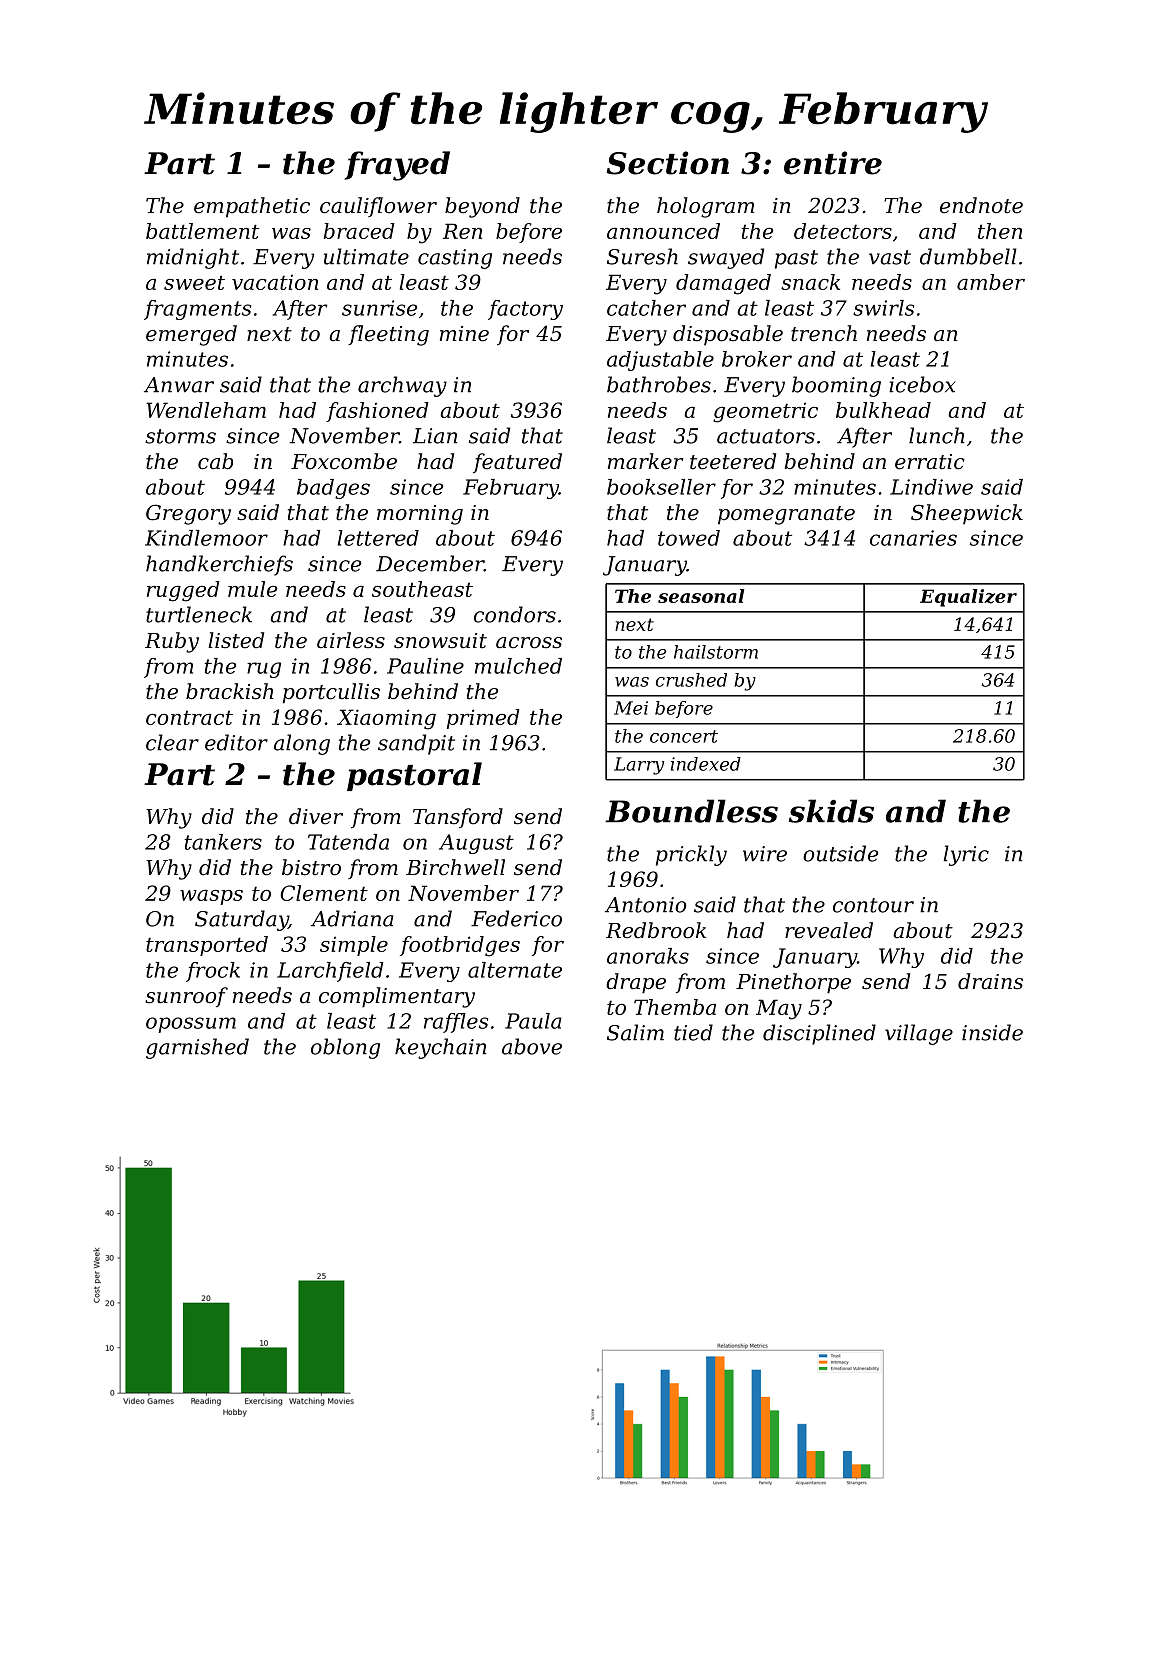  What do you see at coordinates (840, 853) in the page?
I see `outside` at bounding box center [840, 853].
